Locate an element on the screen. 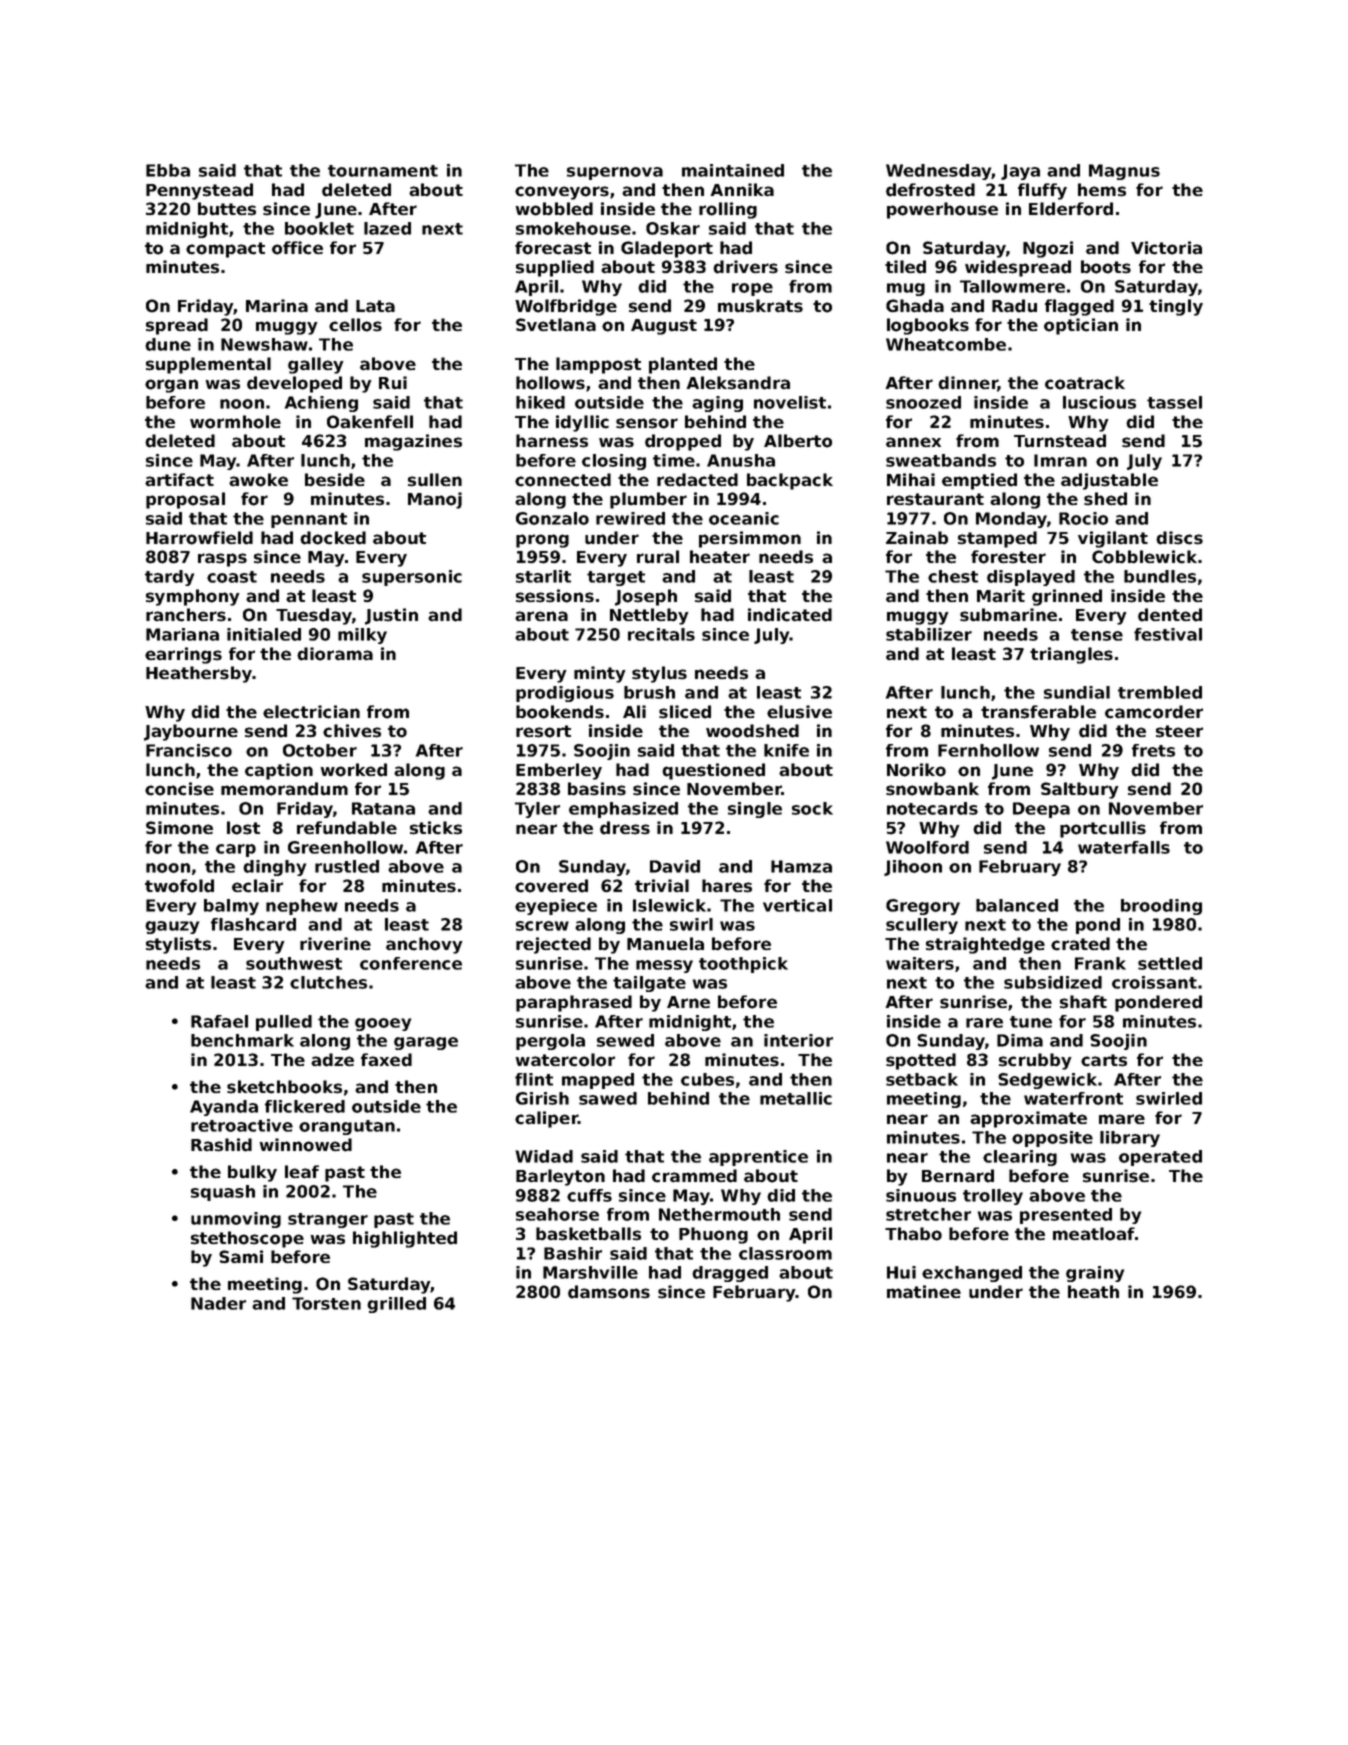  Rafael is located at coordinates (219, 1021).
